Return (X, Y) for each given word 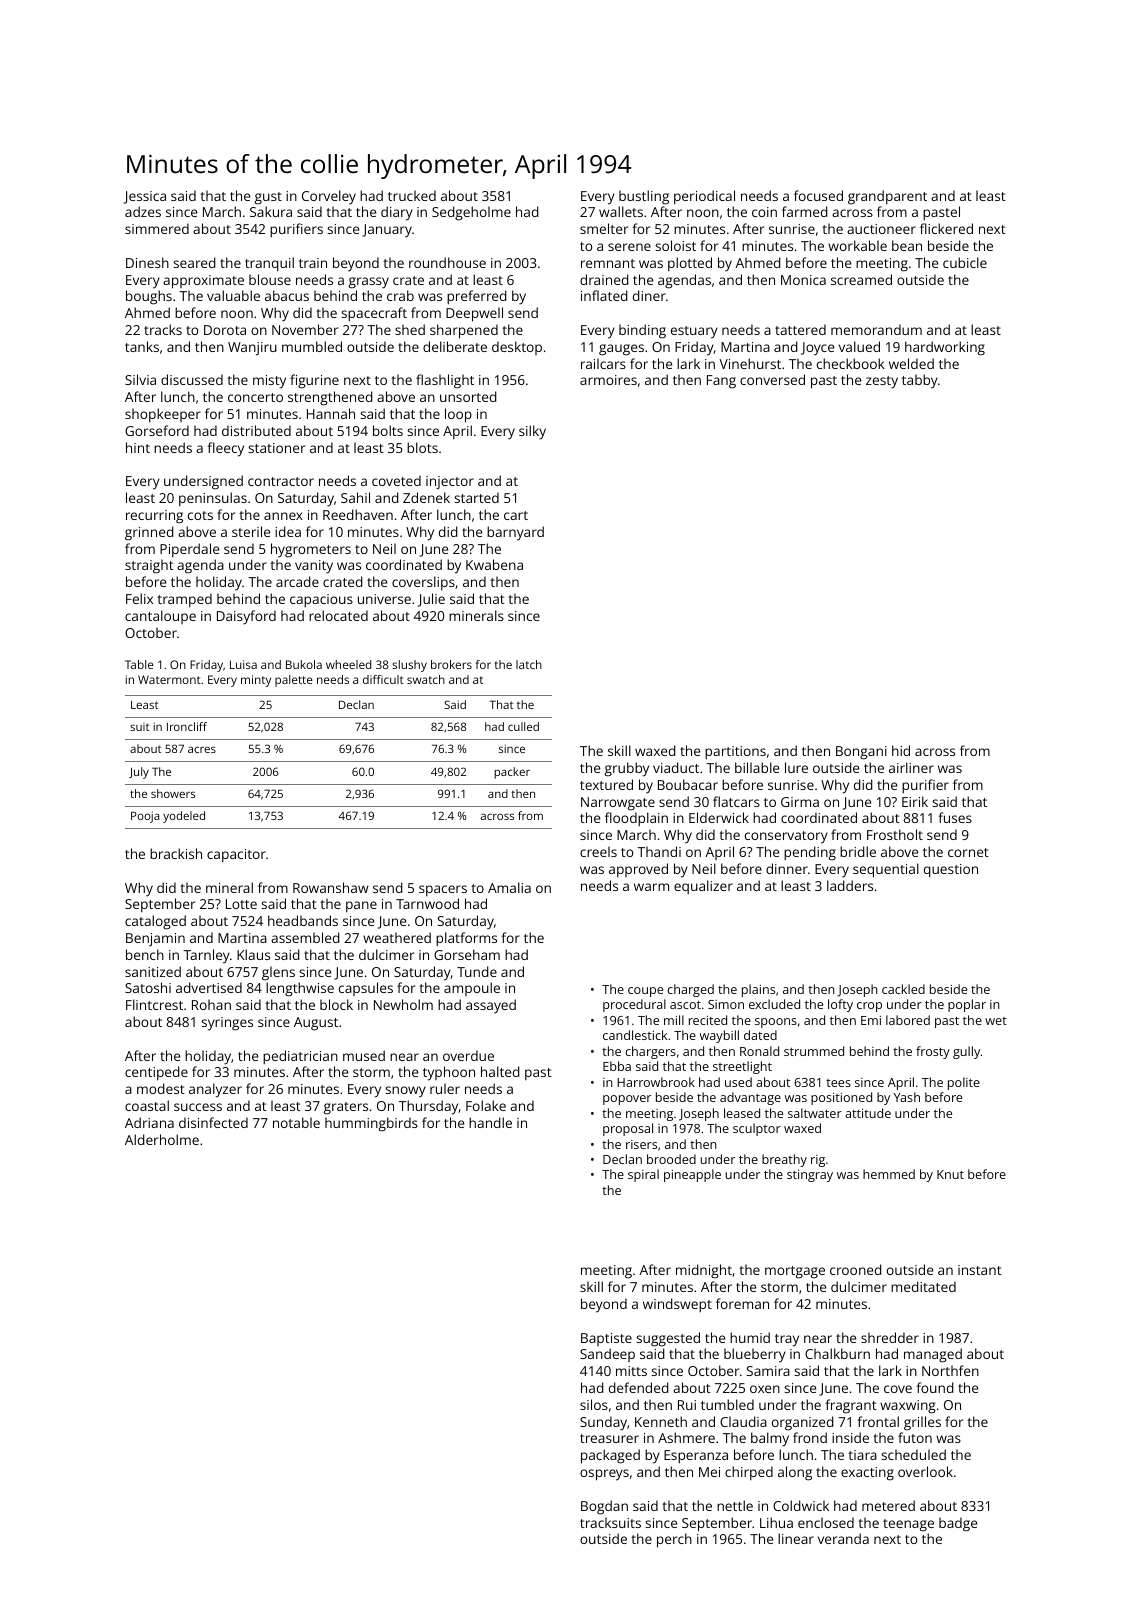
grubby (627, 769)
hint (138, 447)
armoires (608, 380)
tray (787, 1340)
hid (901, 750)
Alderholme (162, 1139)
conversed (772, 379)
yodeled (184, 817)
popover (627, 1100)
